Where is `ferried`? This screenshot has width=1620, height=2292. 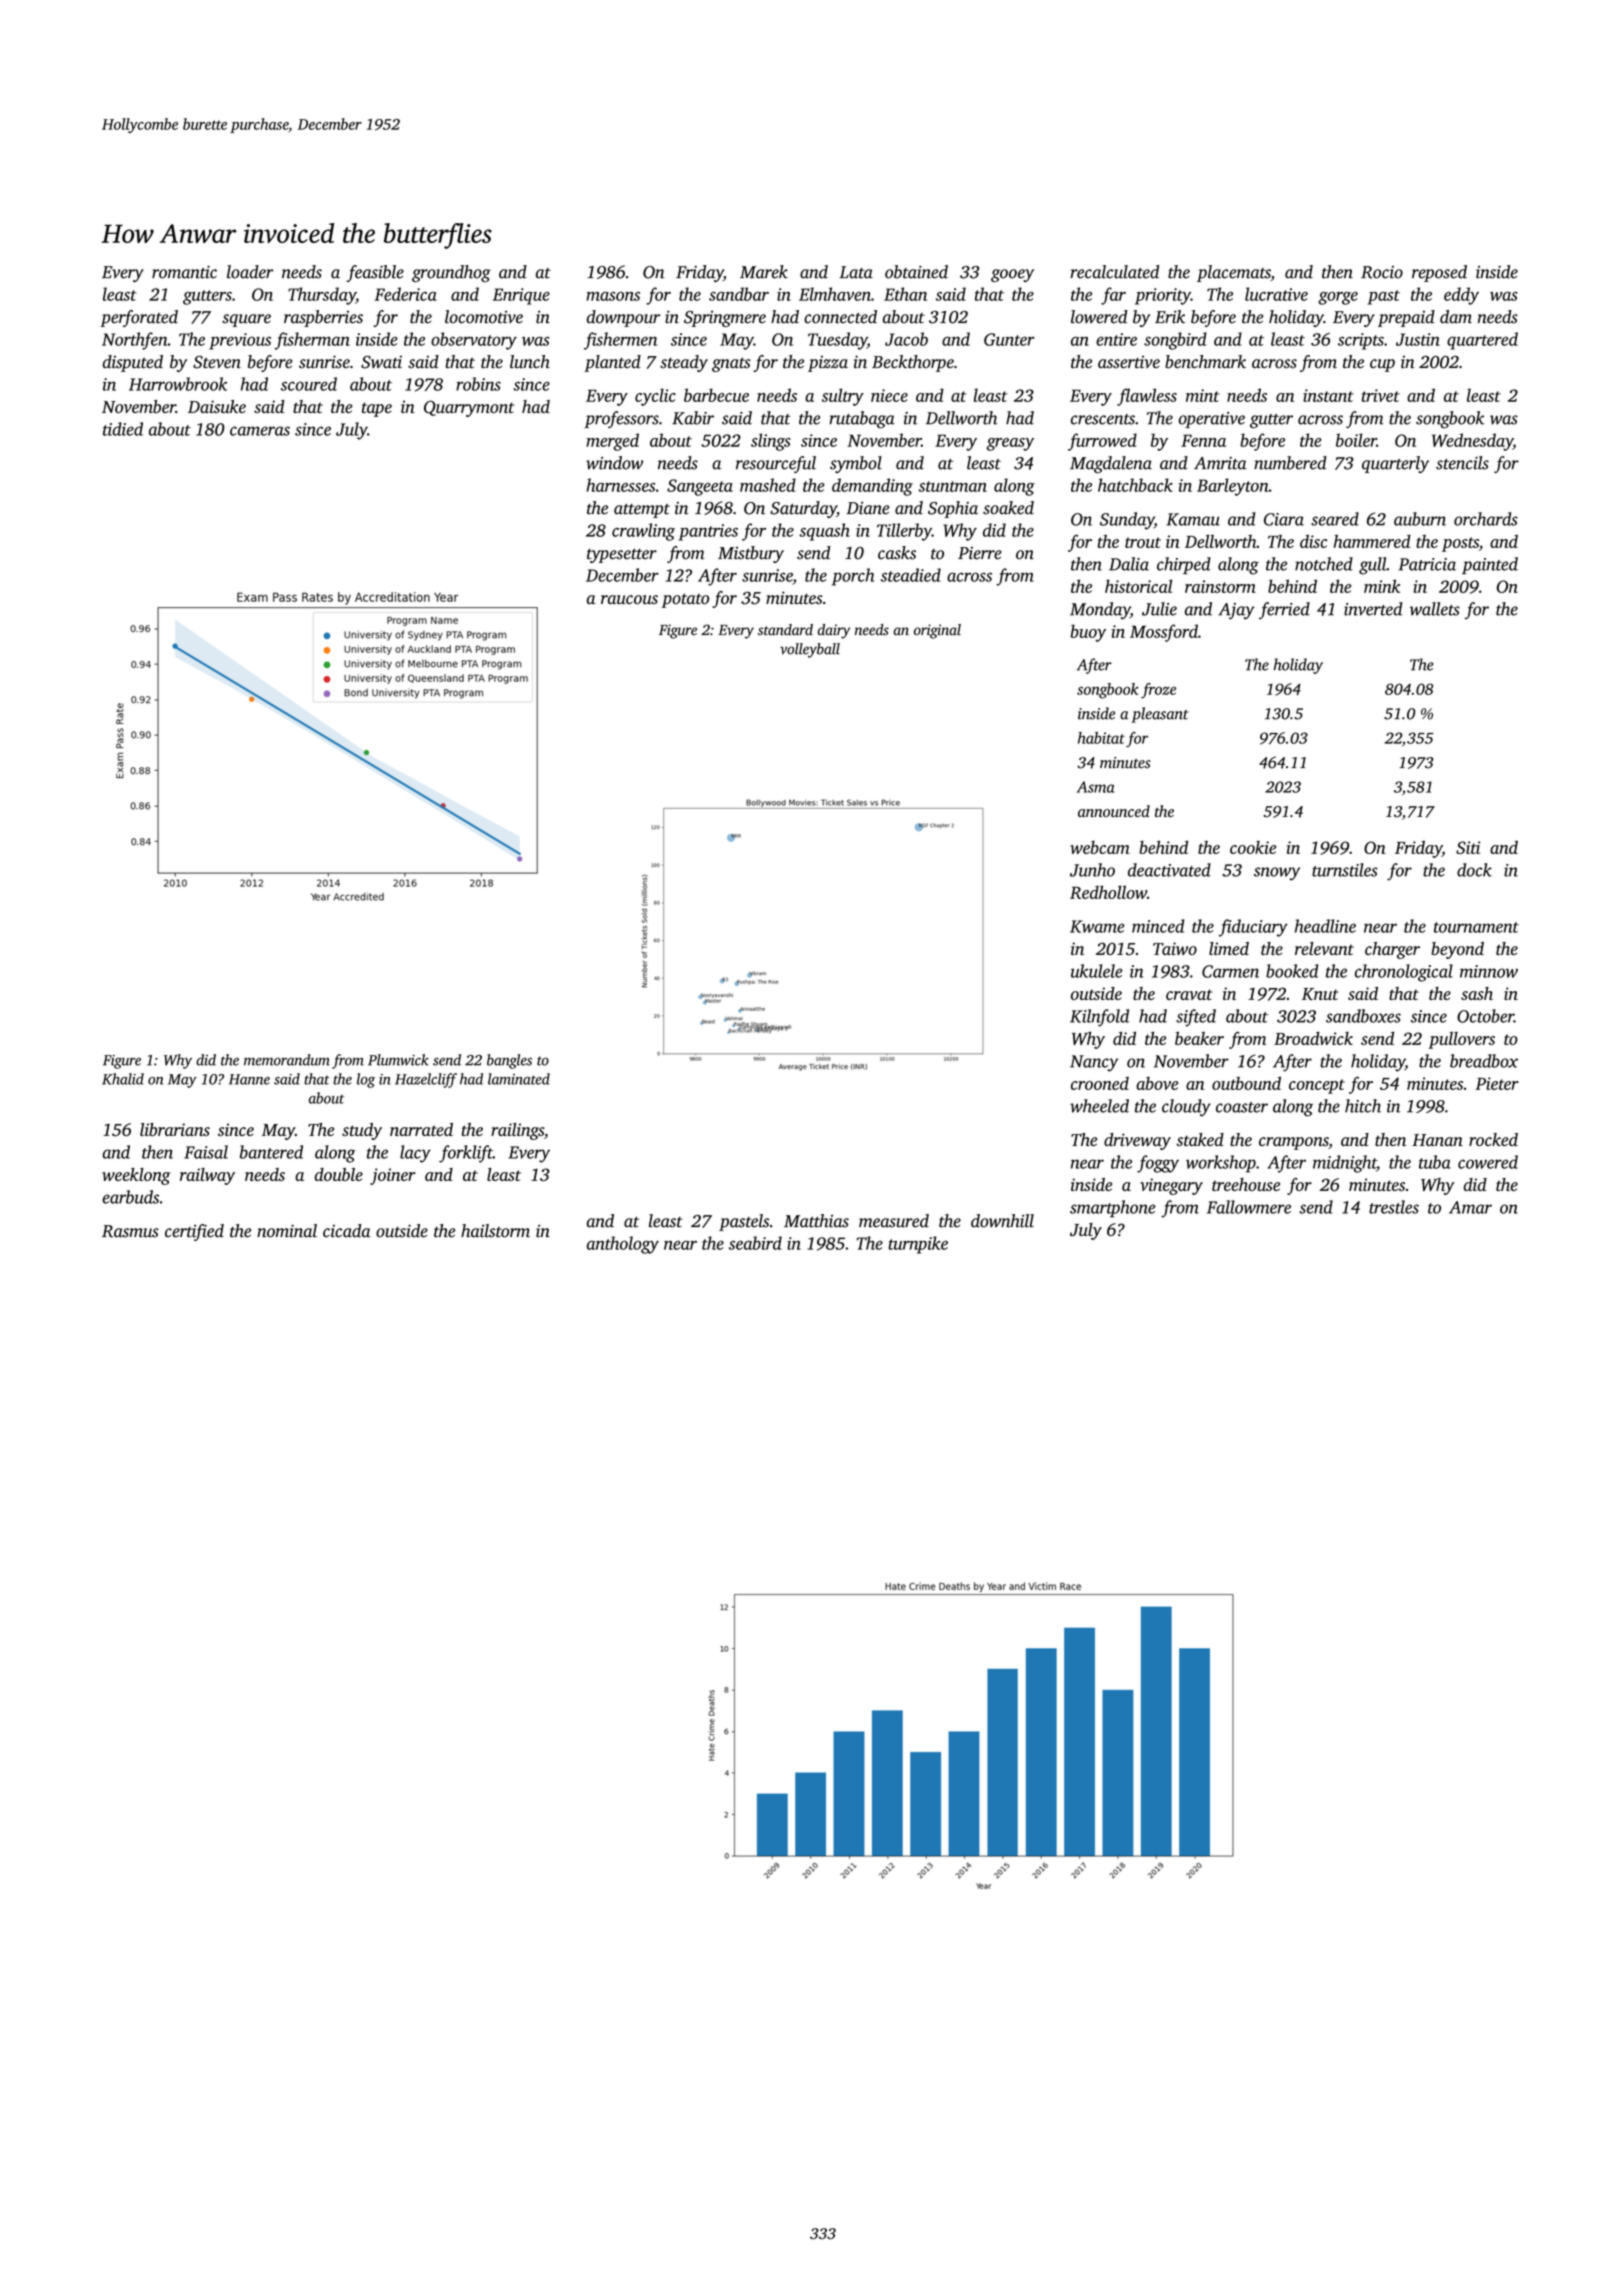 ferried is located at coordinates (1284, 610).
